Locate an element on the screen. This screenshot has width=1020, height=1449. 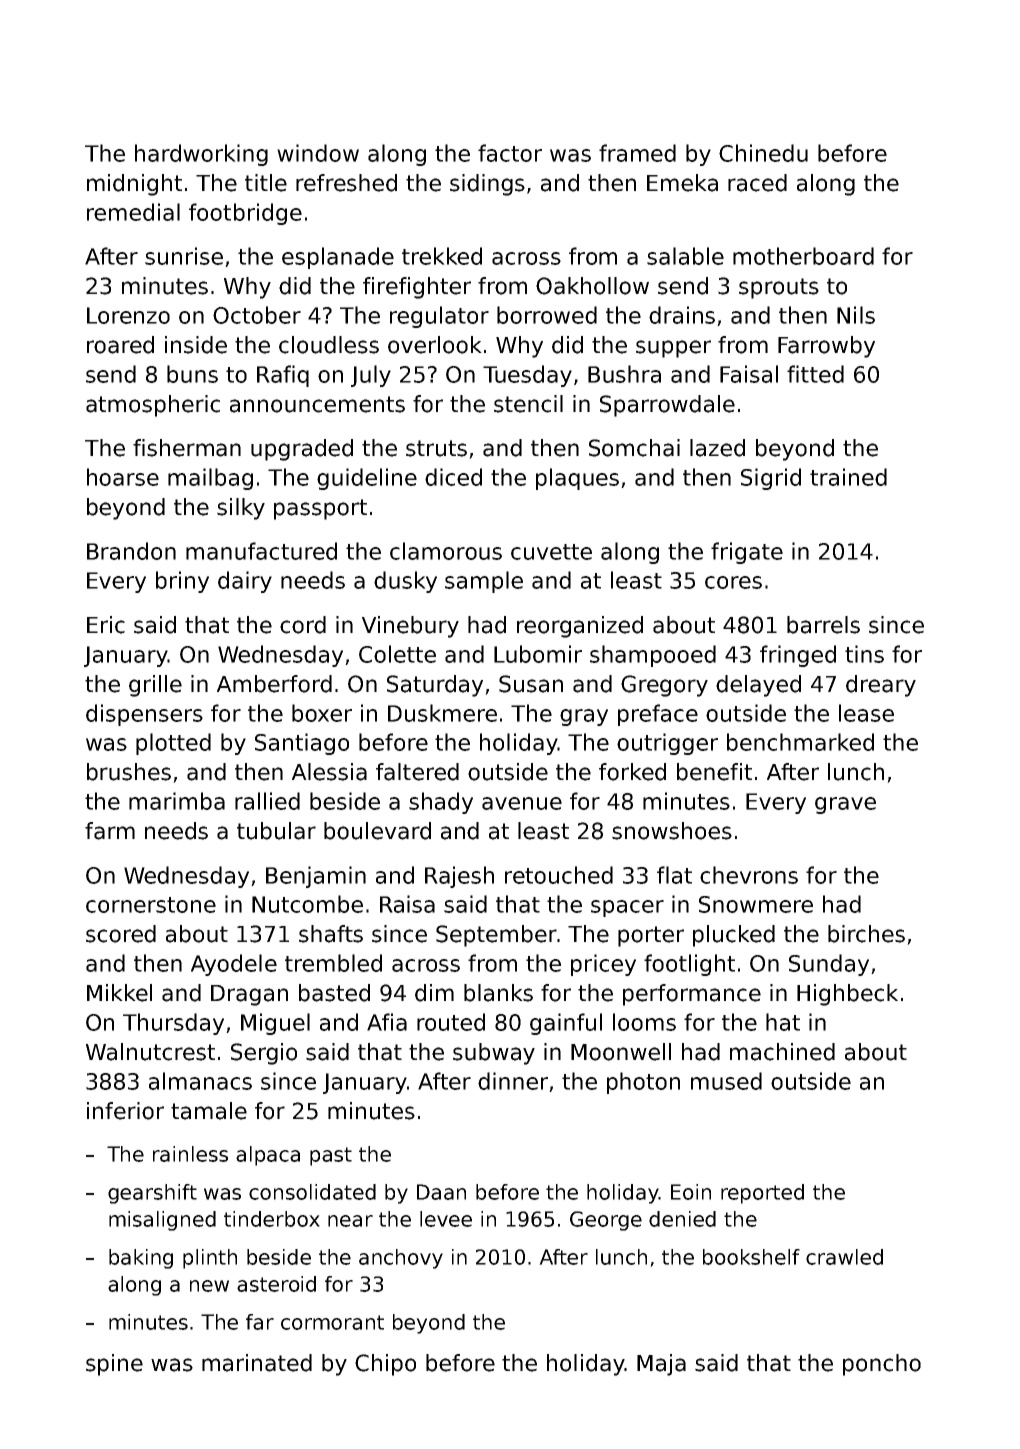
Mikkel is located at coordinates (119, 993).
